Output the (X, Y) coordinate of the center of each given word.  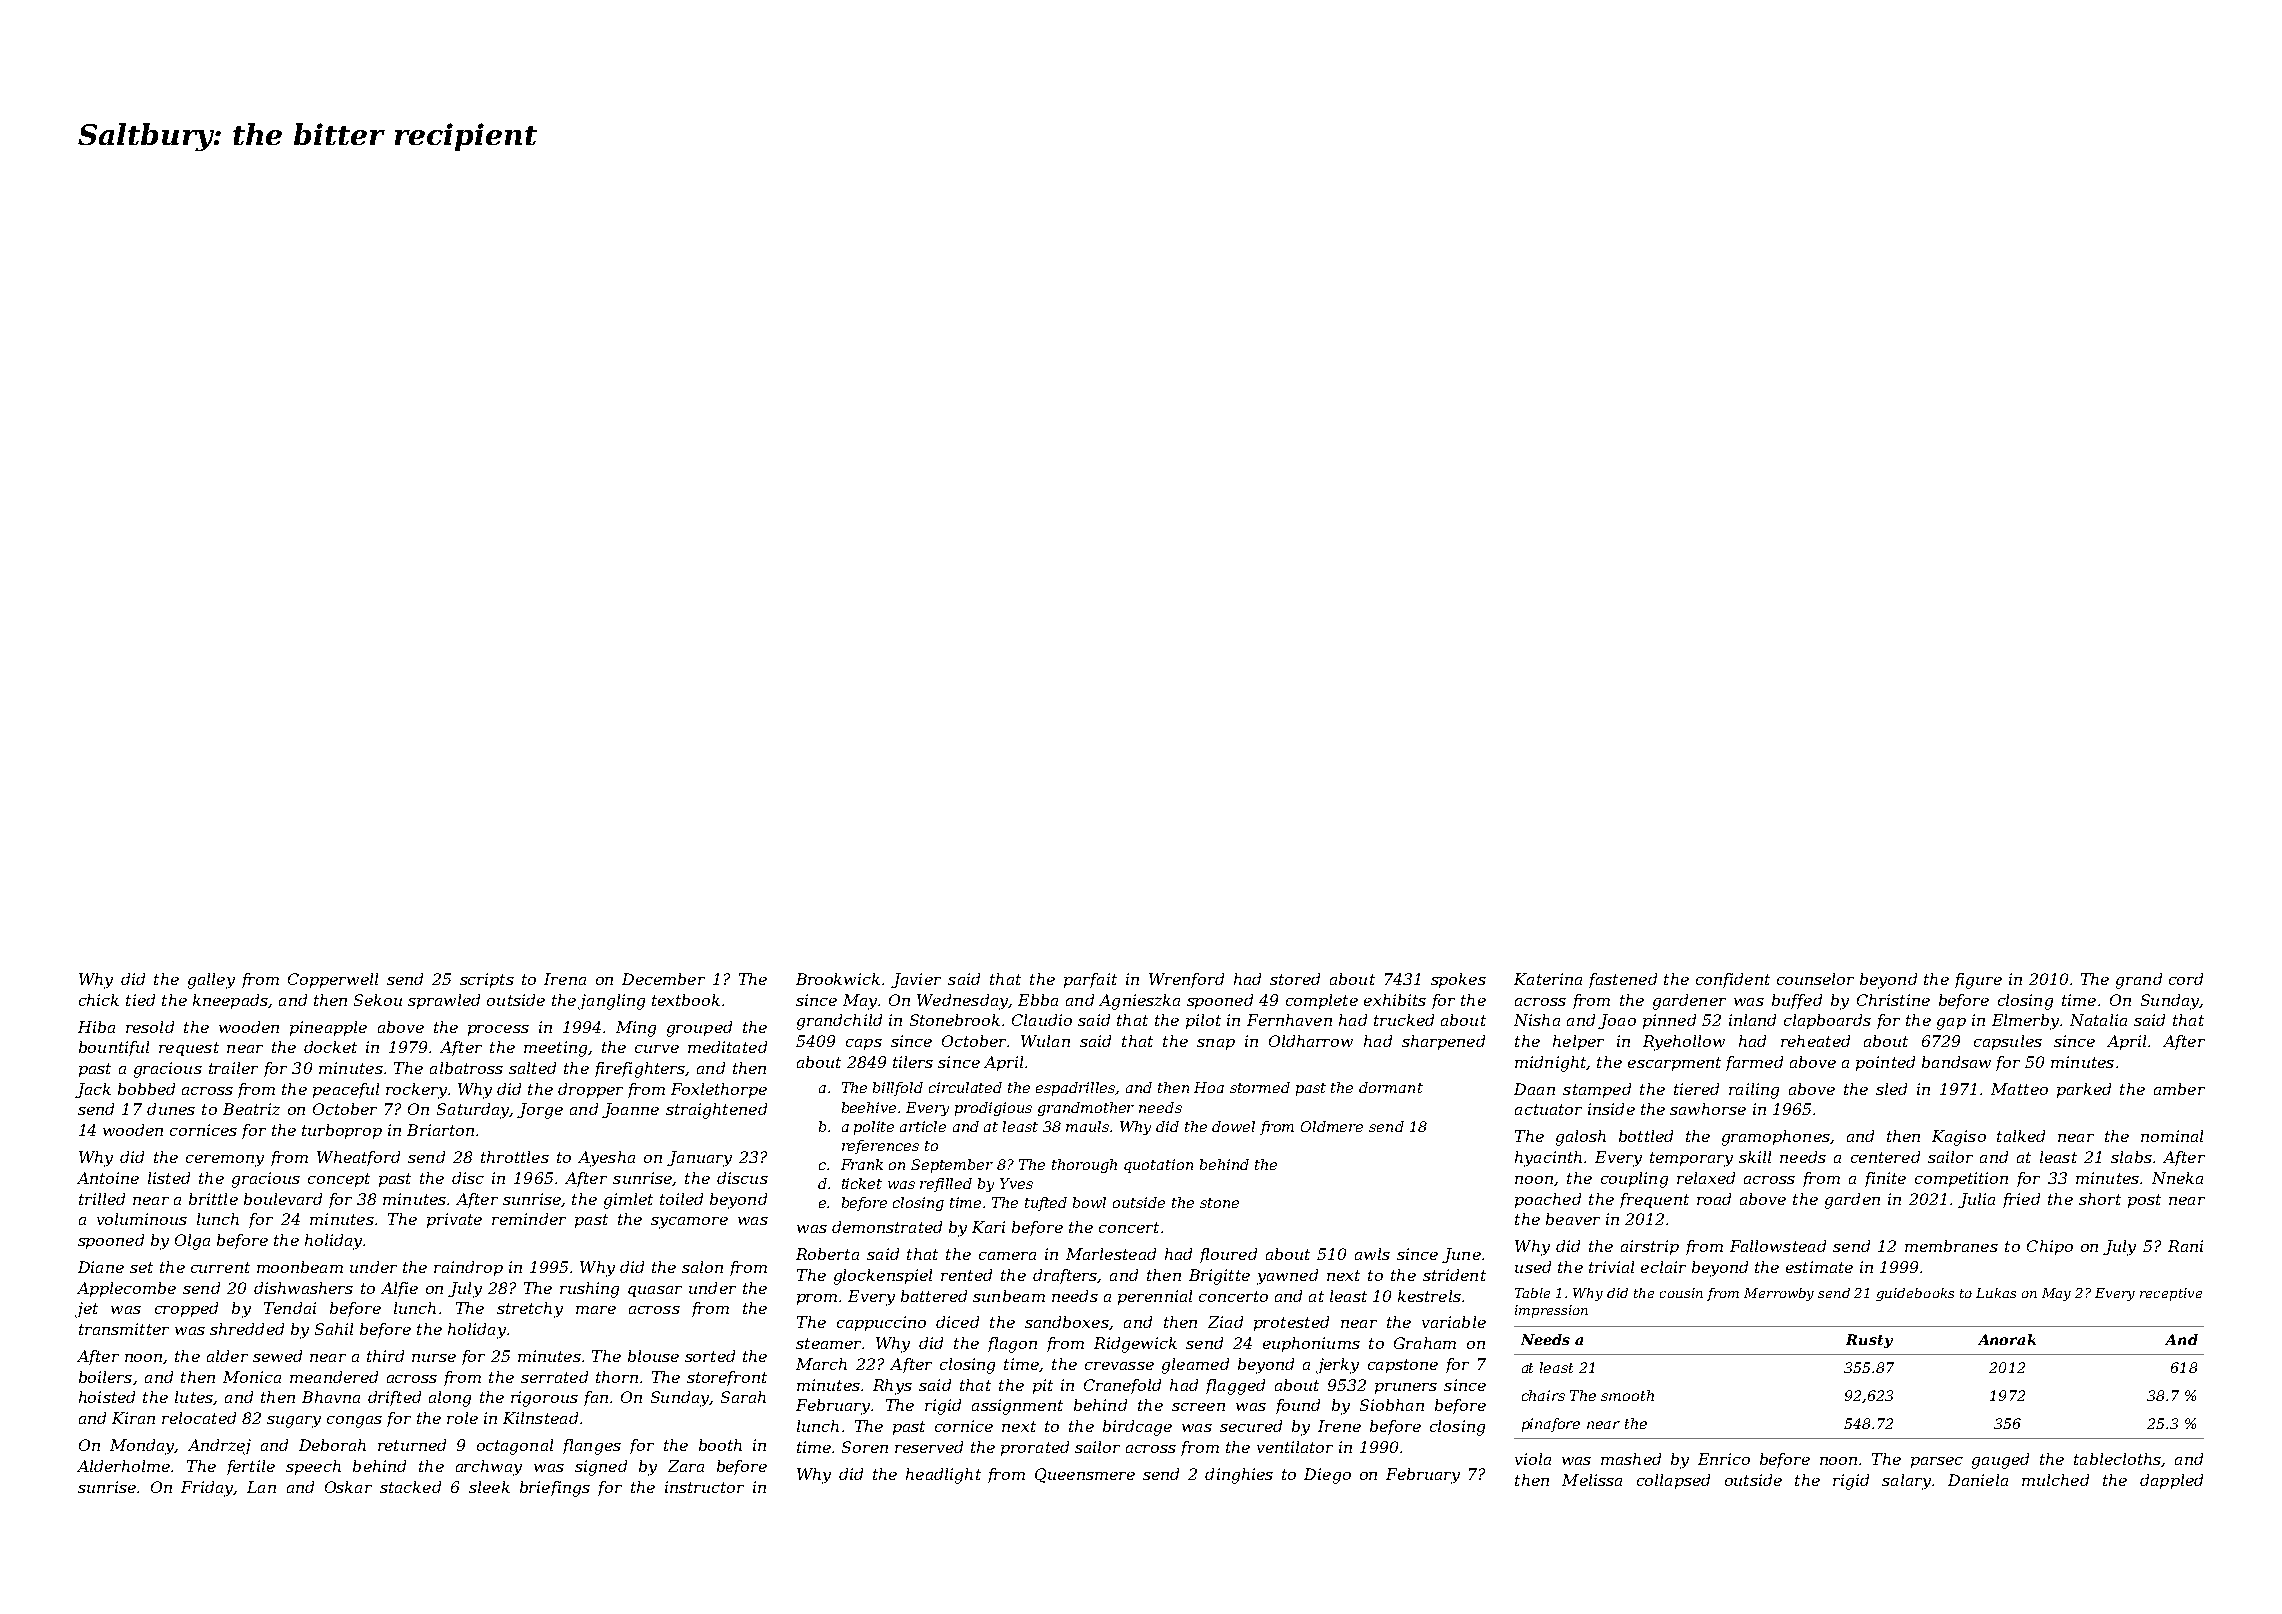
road (1714, 1199)
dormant (1391, 1087)
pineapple (328, 1028)
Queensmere (1085, 1475)
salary (1906, 1482)
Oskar (348, 1487)
